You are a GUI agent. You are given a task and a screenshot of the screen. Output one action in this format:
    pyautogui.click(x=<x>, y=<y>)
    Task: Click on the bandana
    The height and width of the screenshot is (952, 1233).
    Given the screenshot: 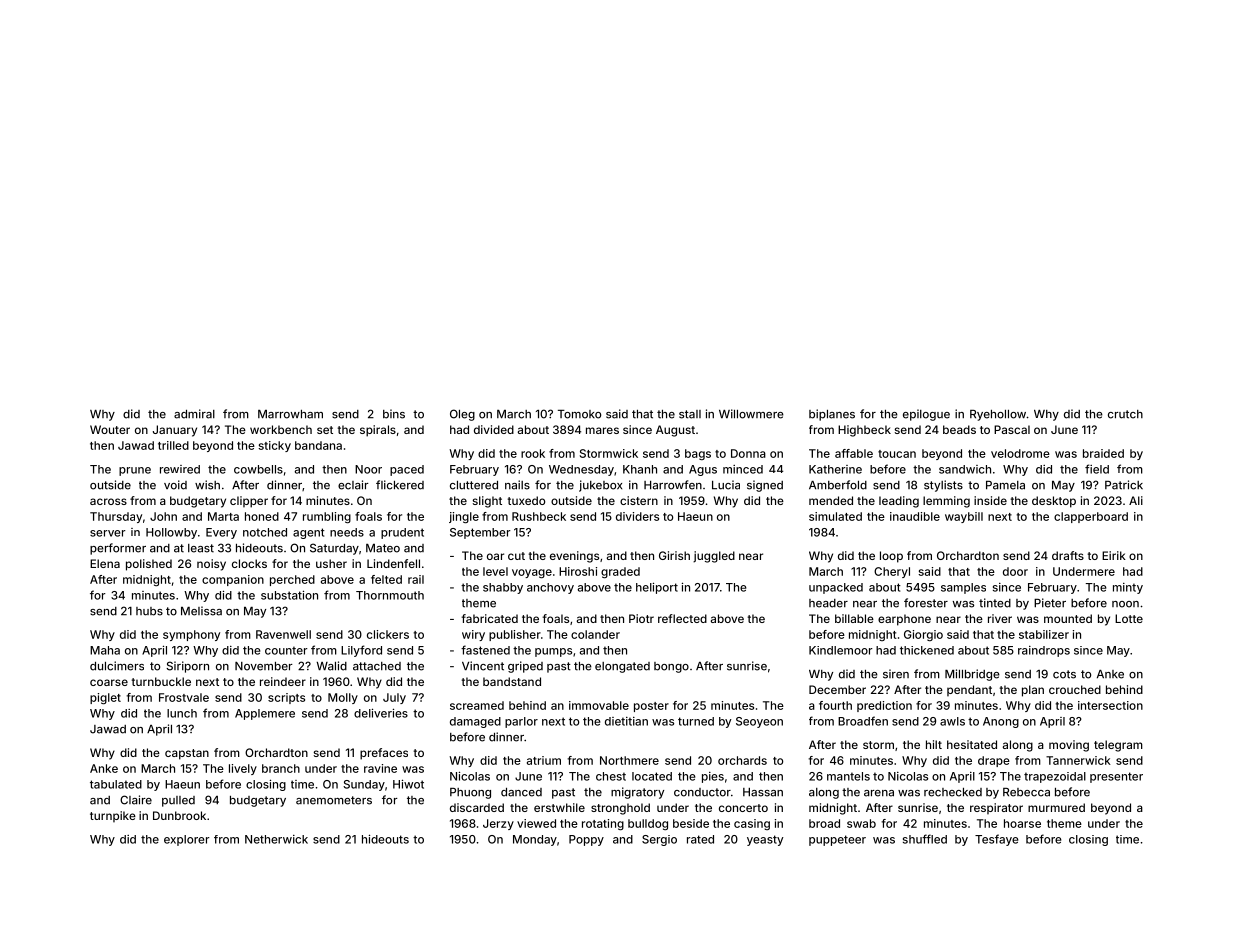 What is the action you would take?
    pyautogui.click(x=318, y=445)
